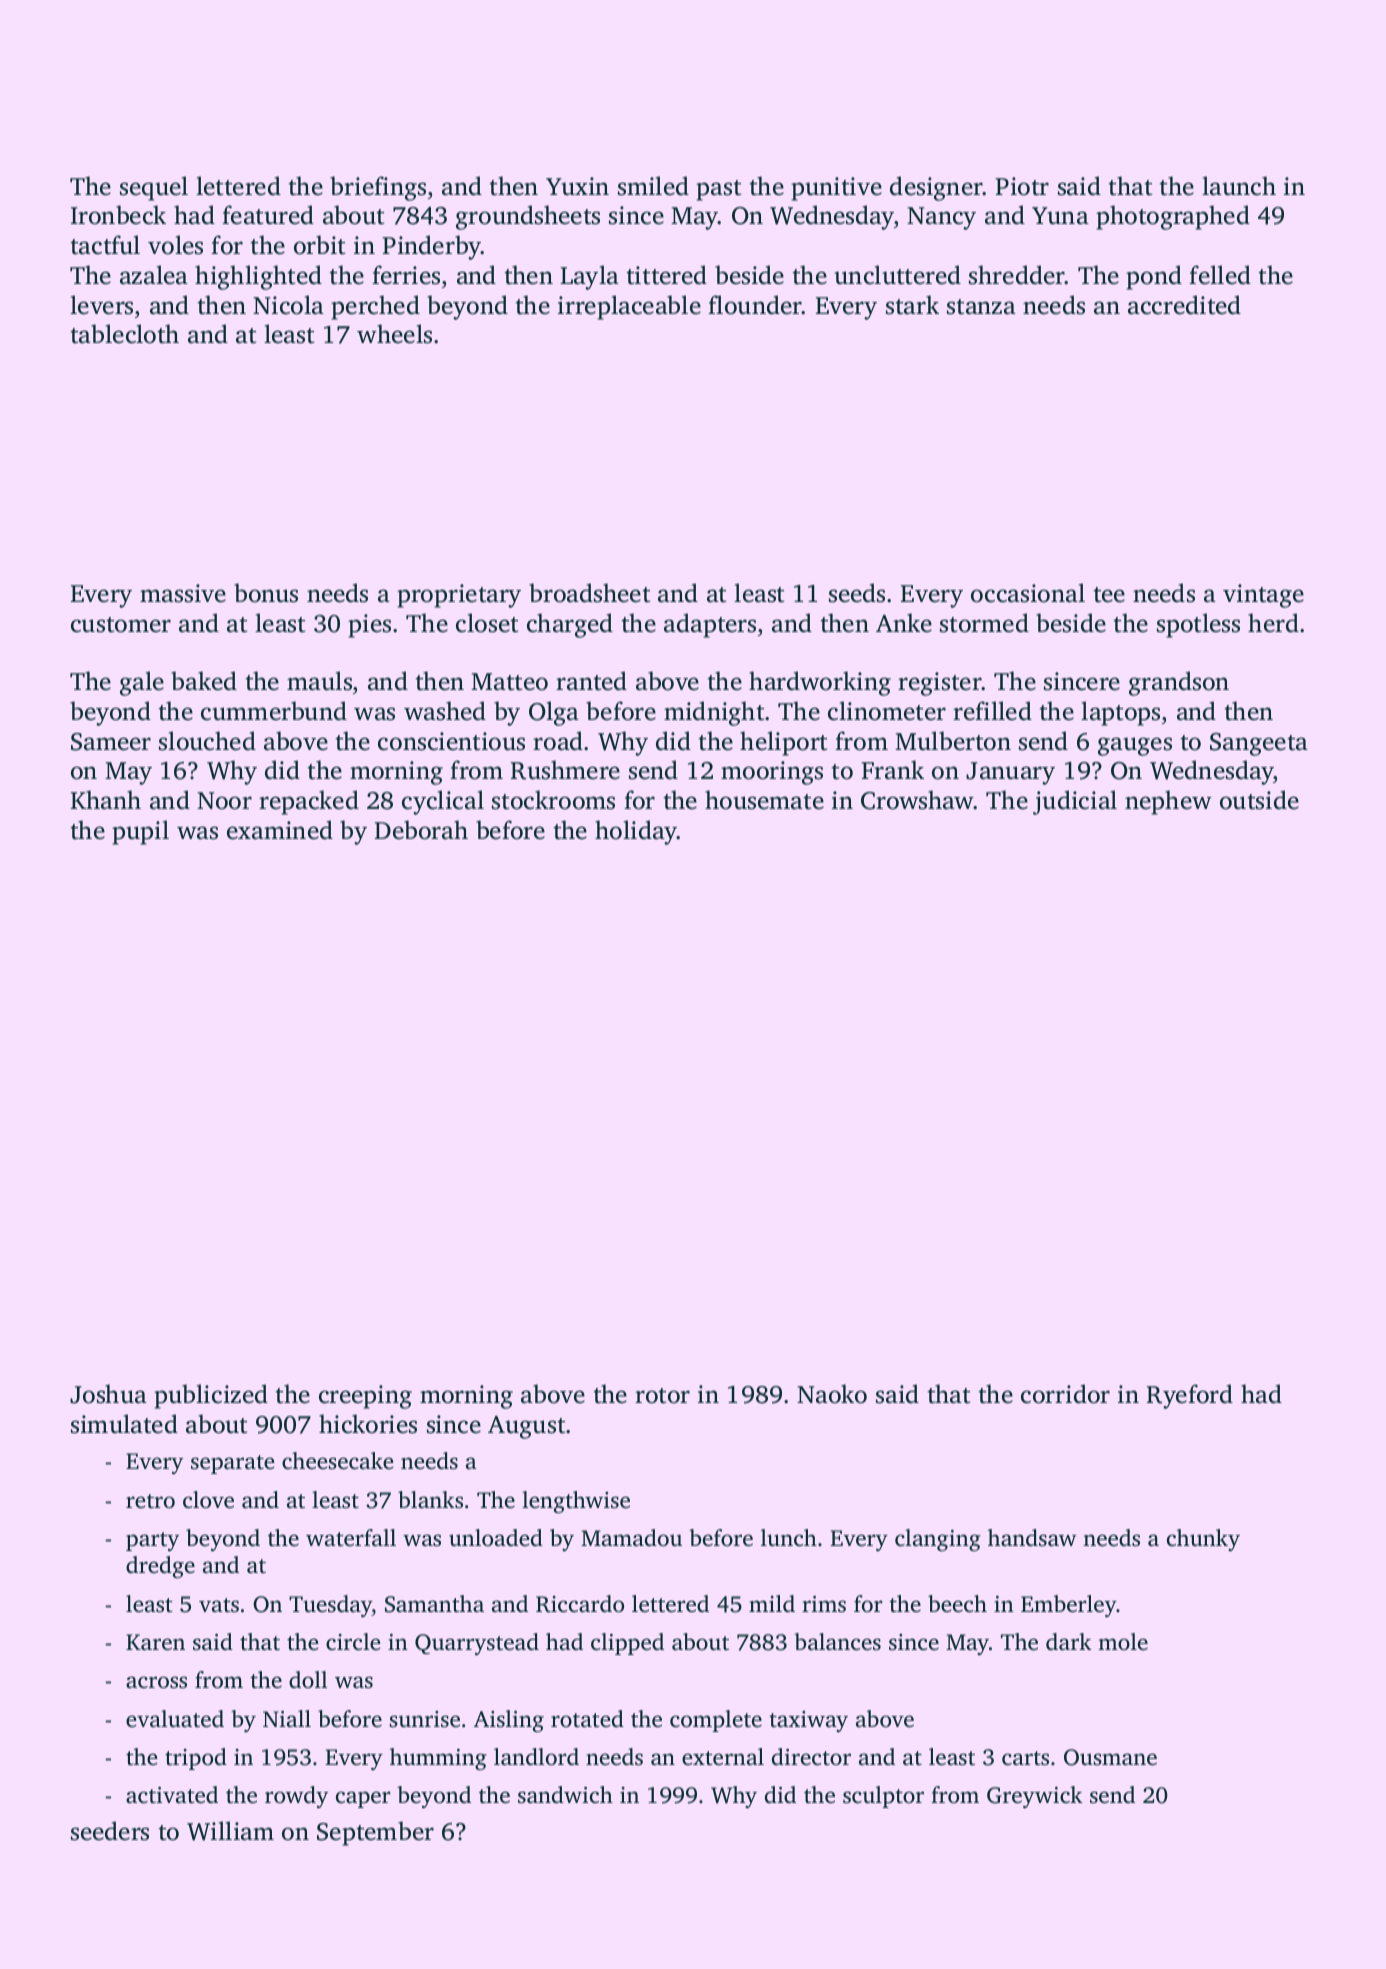 This screenshot has width=1386, height=1969. What do you see at coordinates (1065, 1394) in the screenshot?
I see `corridor` at bounding box center [1065, 1394].
